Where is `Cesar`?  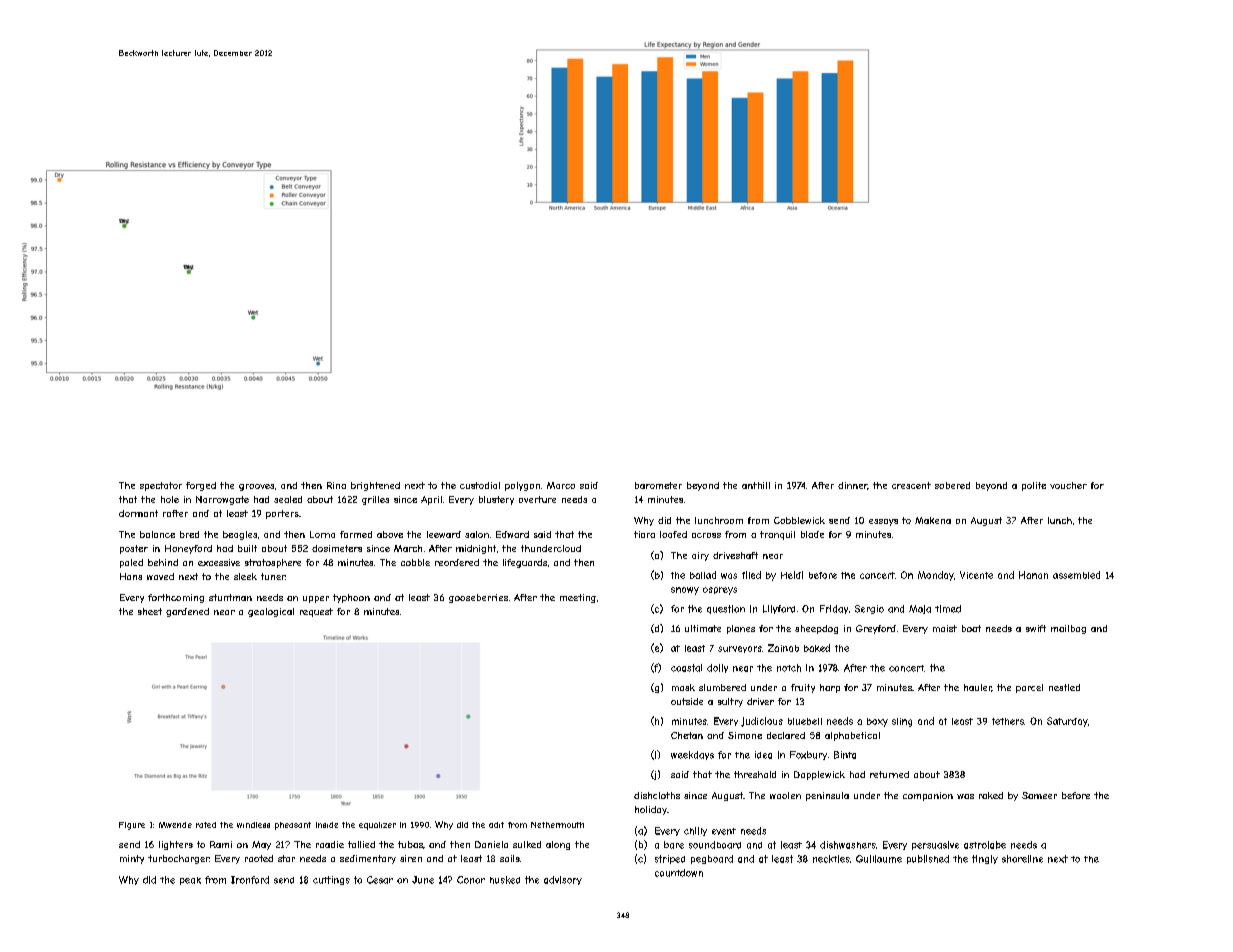
Cesar is located at coordinates (380, 880).
